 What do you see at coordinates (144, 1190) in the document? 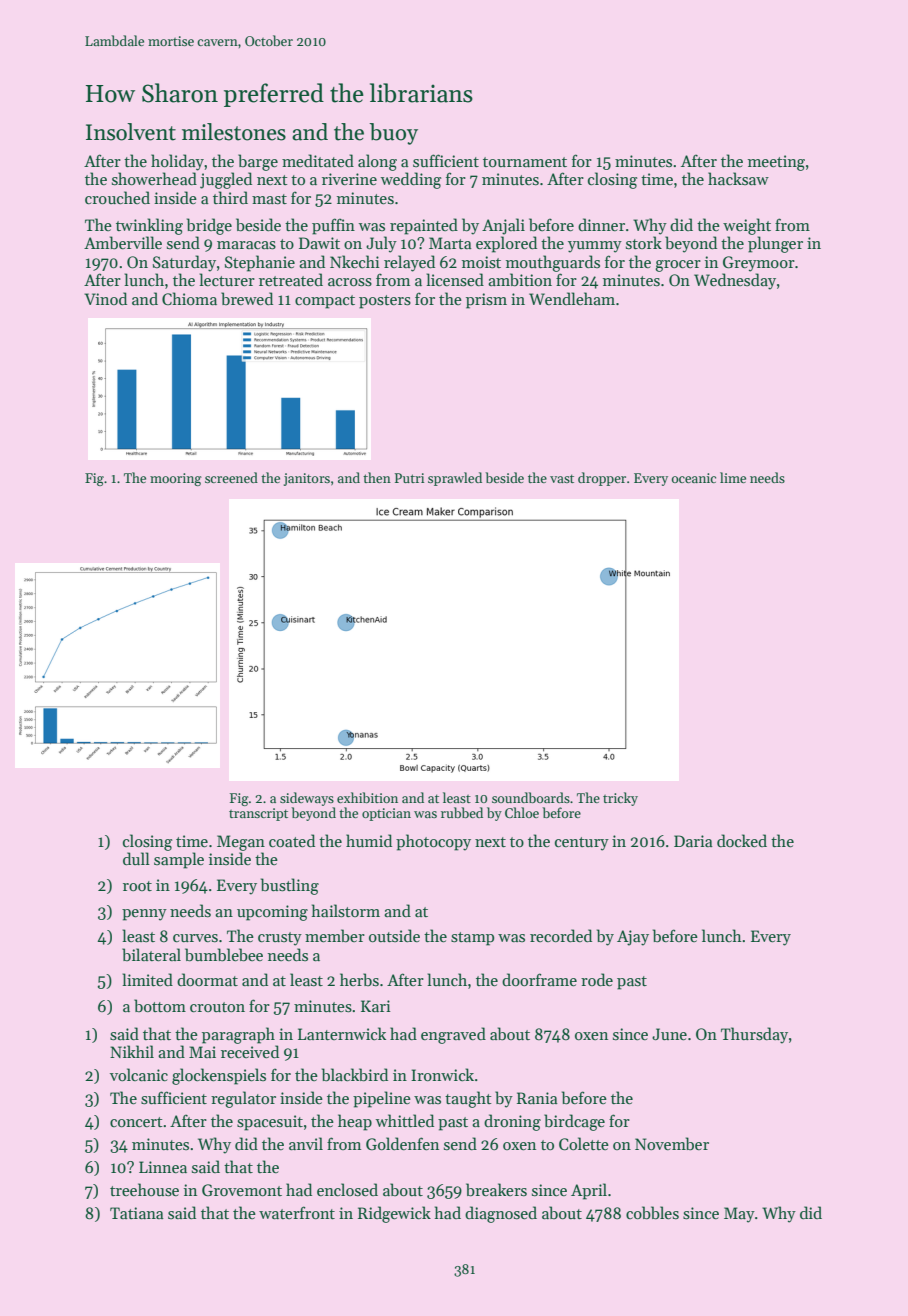
I see `treehouse` at bounding box center [144, 1190].
